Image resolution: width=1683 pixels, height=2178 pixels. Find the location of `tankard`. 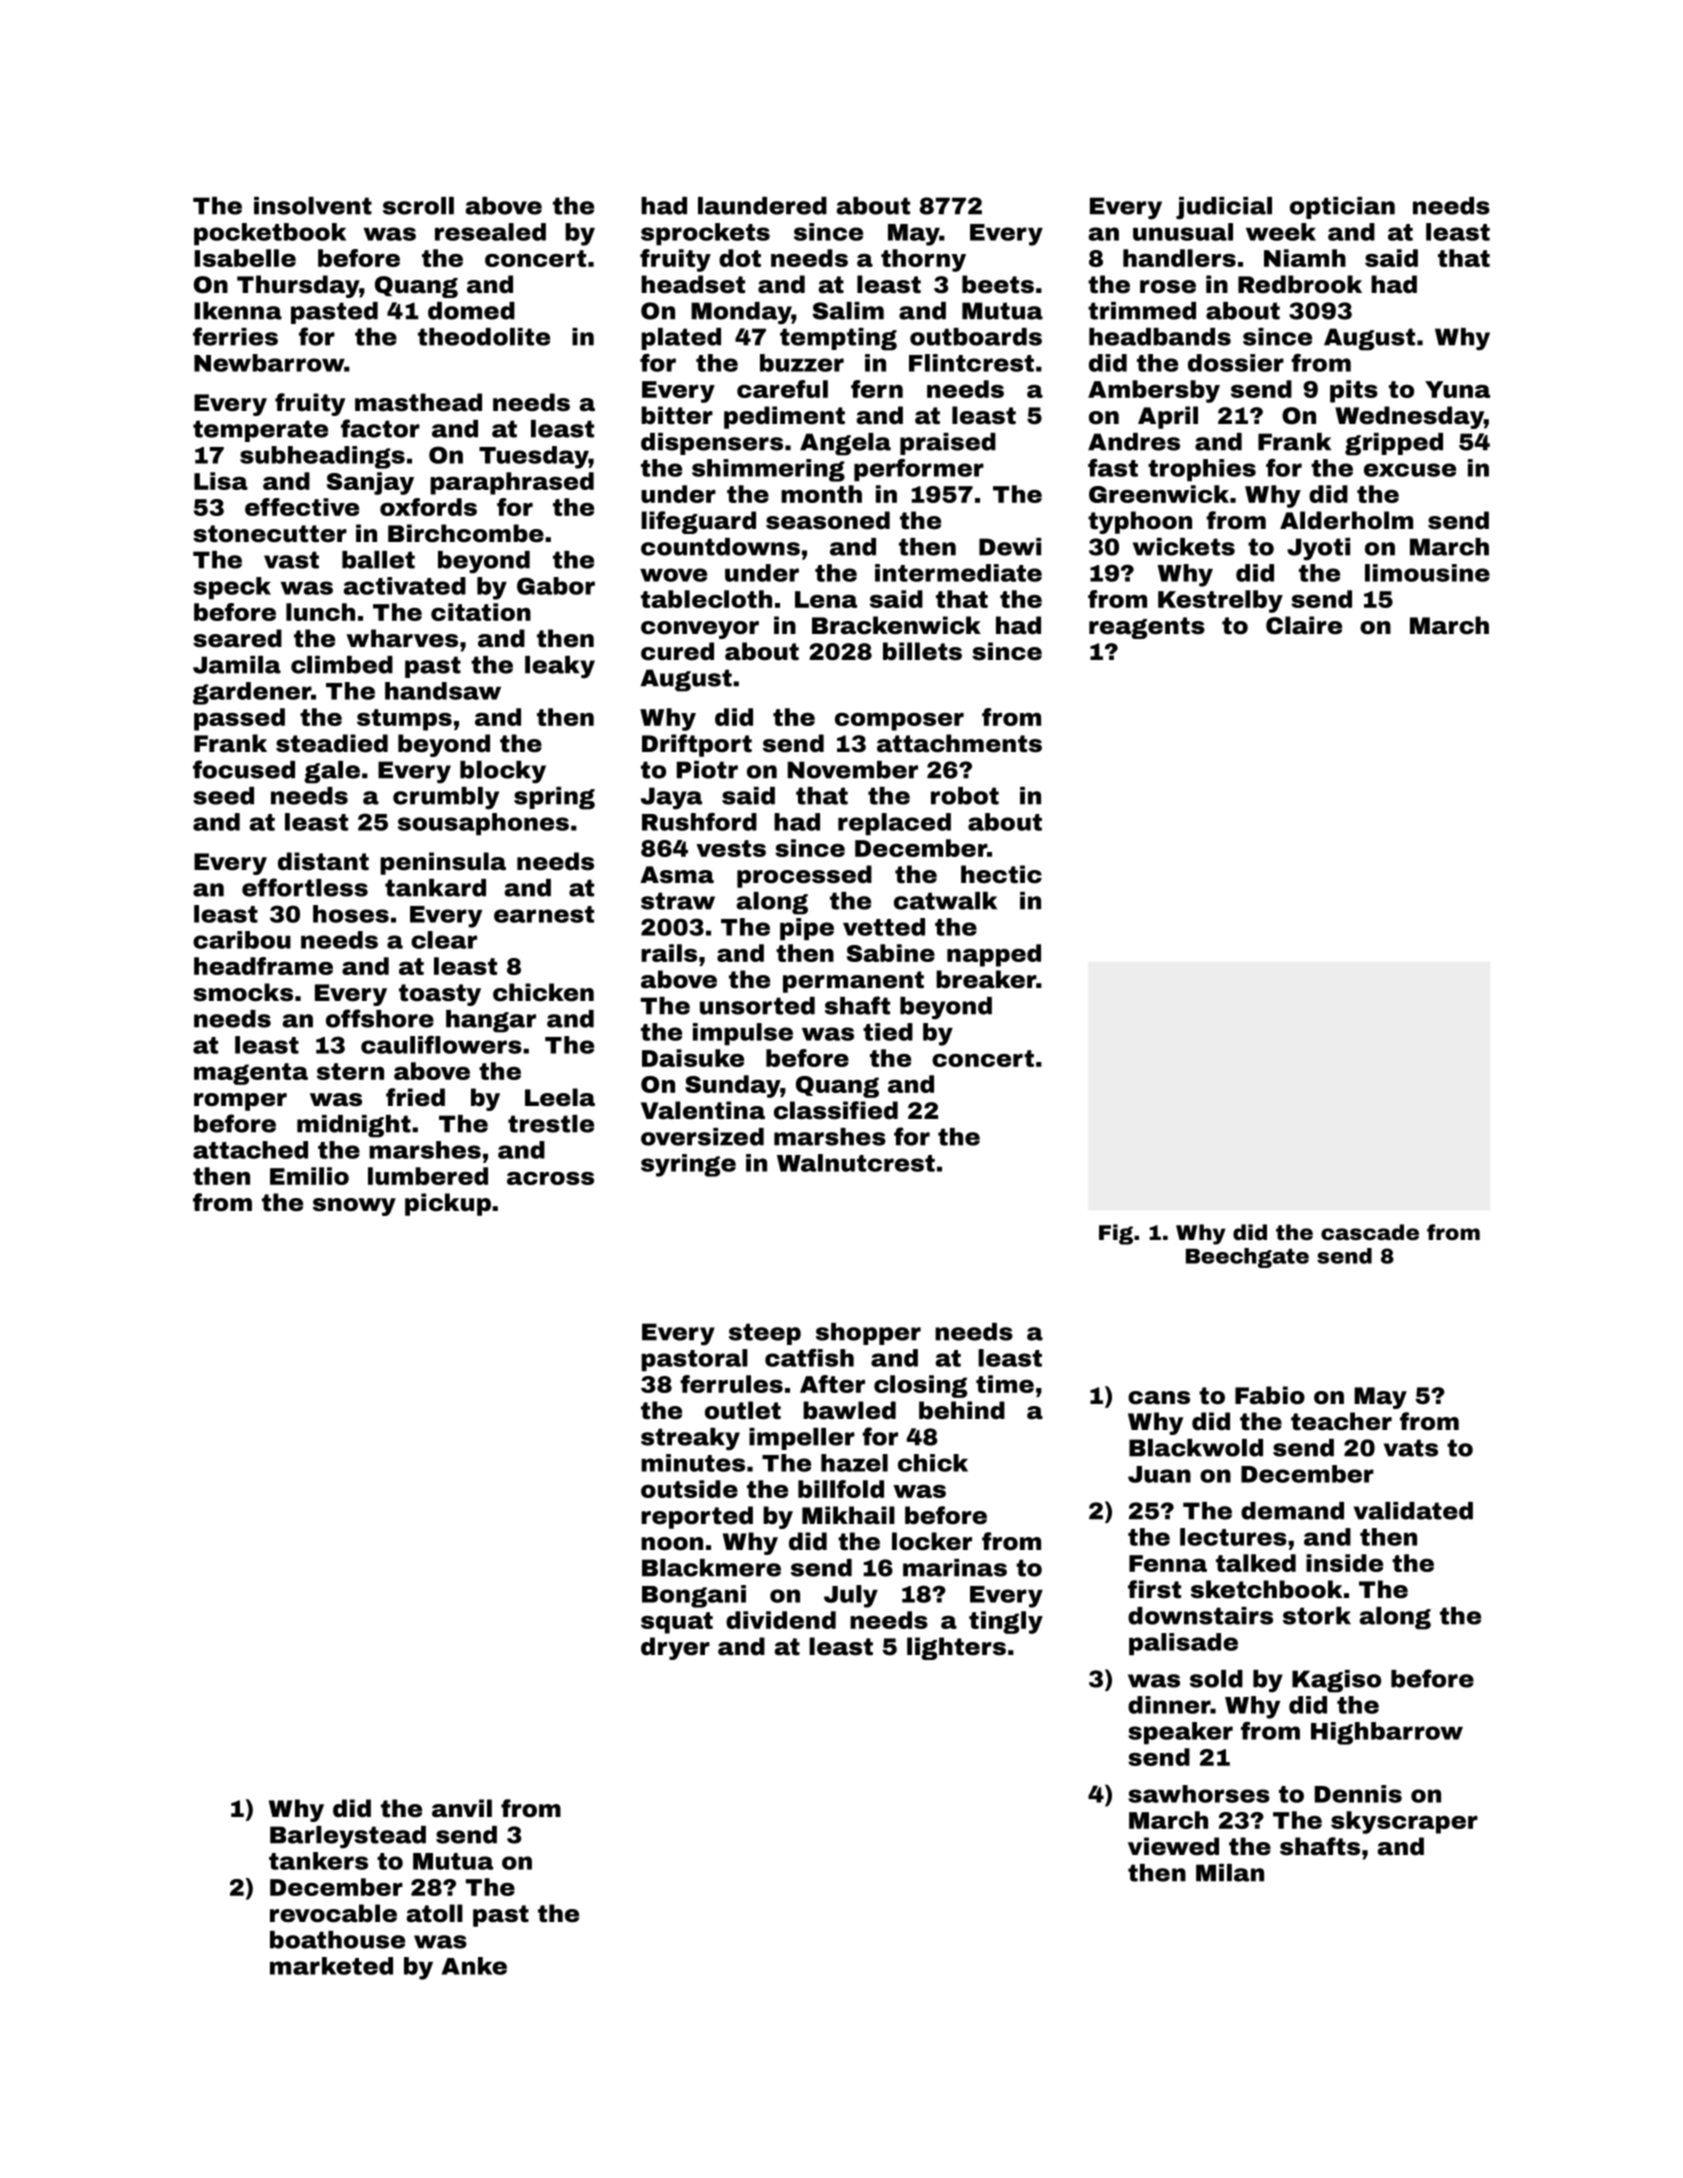

tankard is located at coordinates (435, 888).
